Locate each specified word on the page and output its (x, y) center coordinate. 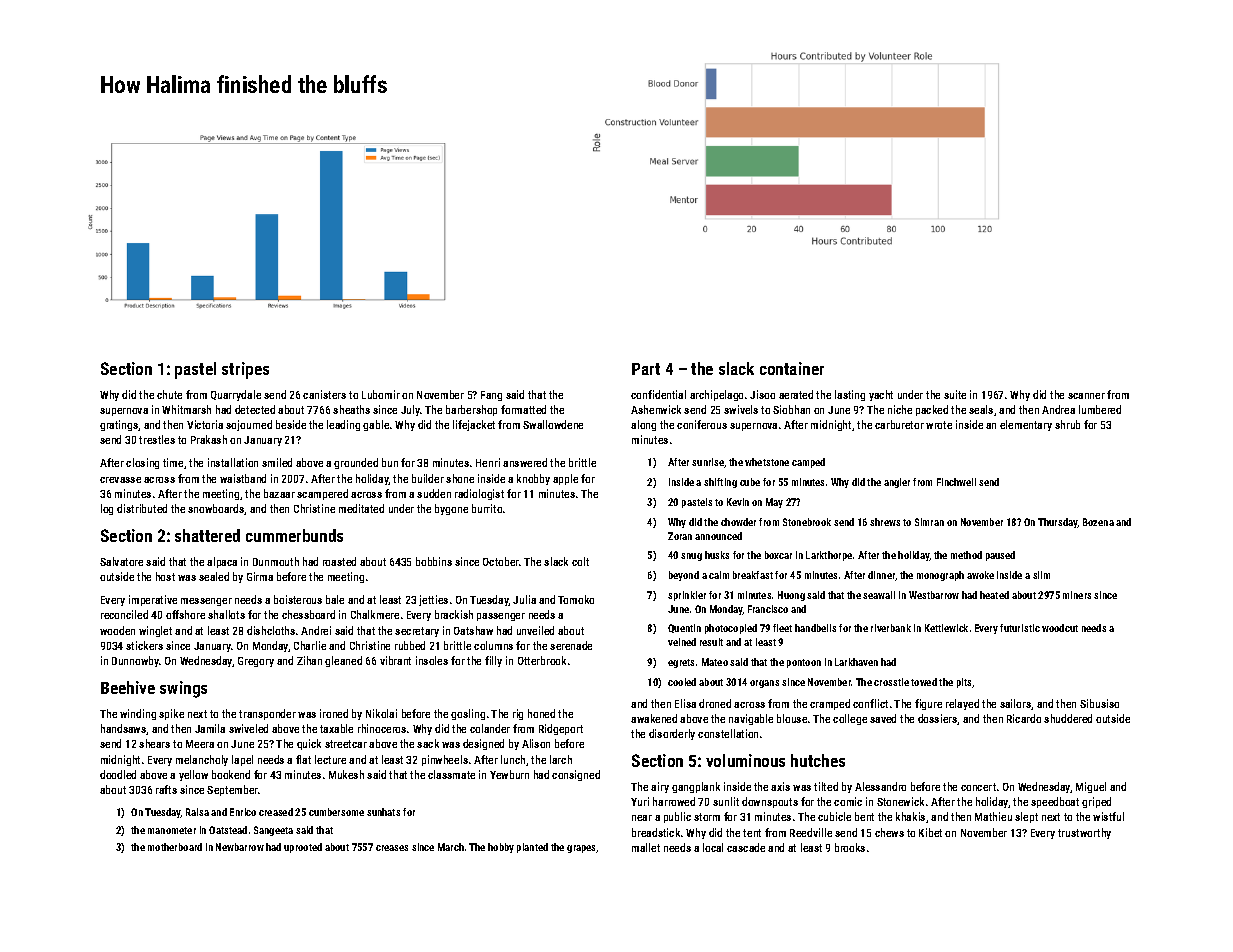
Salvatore (121, 561)
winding (138, 714)
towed (924, 682)
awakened (654, 718)
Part (646, 369)
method (966, 555)
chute (169, 394)
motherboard (175, 847)
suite (955, 394)
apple (565, 479)
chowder (738, 522)
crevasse (120, 480)
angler (897, 483)
